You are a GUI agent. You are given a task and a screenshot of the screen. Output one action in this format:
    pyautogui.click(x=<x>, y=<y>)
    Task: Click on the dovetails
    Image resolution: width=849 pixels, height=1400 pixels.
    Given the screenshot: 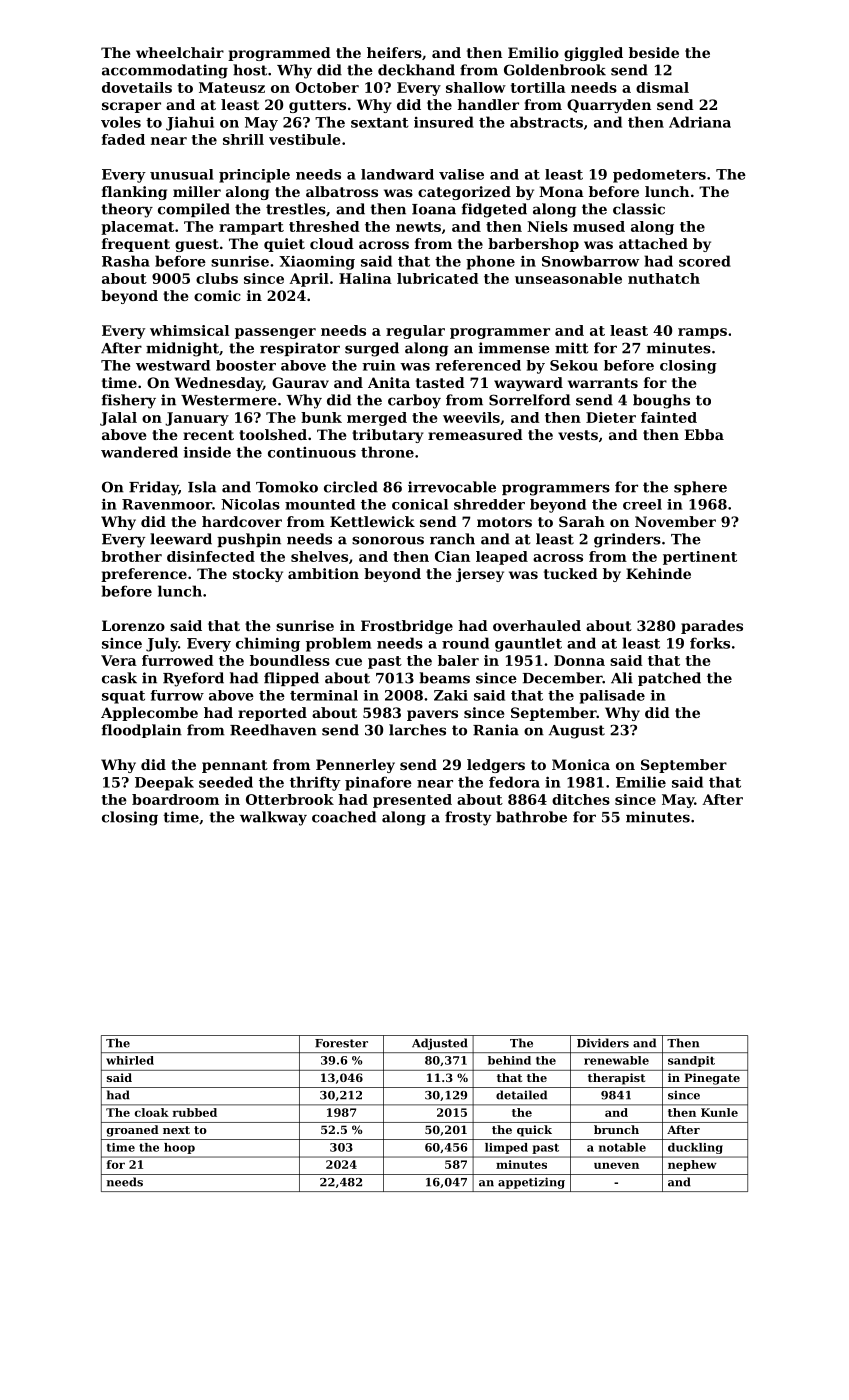 What is the action you would take?
    pyautogui.click(x=137, y=87)
